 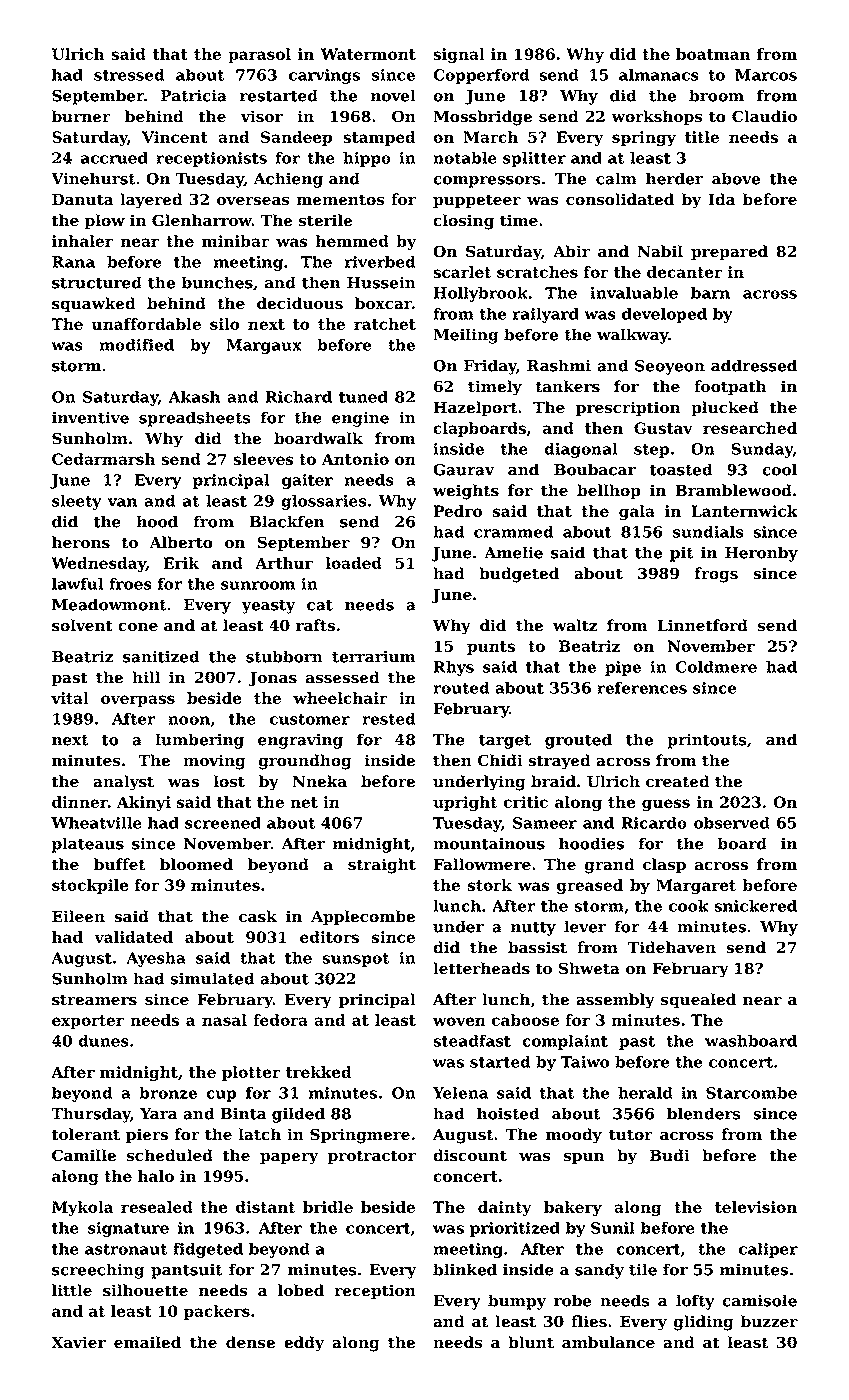 I want to click on blinked, so click(x=465, y=1269).
